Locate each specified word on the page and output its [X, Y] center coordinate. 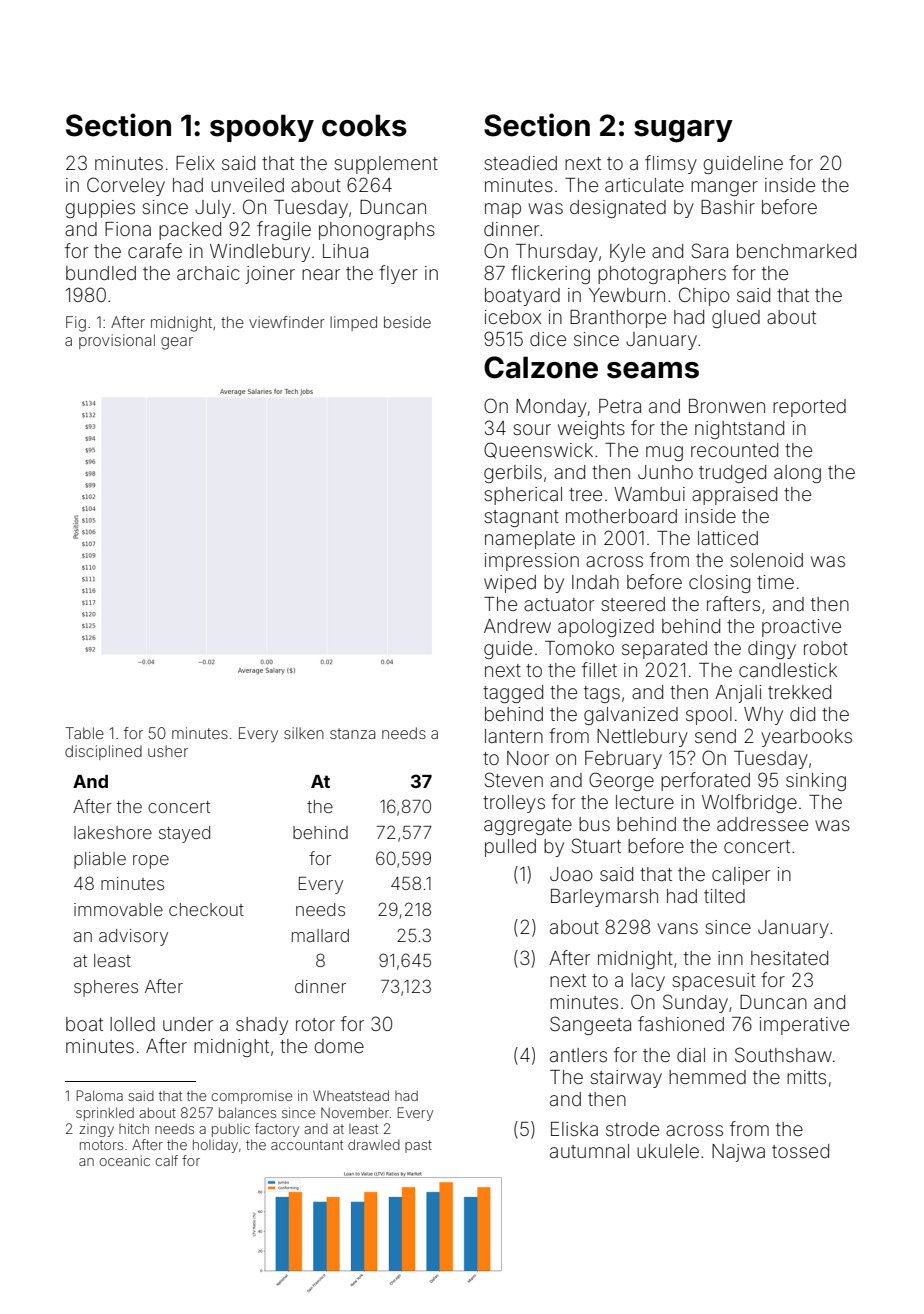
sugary [683, 131]
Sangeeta [590, 1025]
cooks [364, 125]
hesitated [789, 958]
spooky [262, 128]
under [188, 1024]
